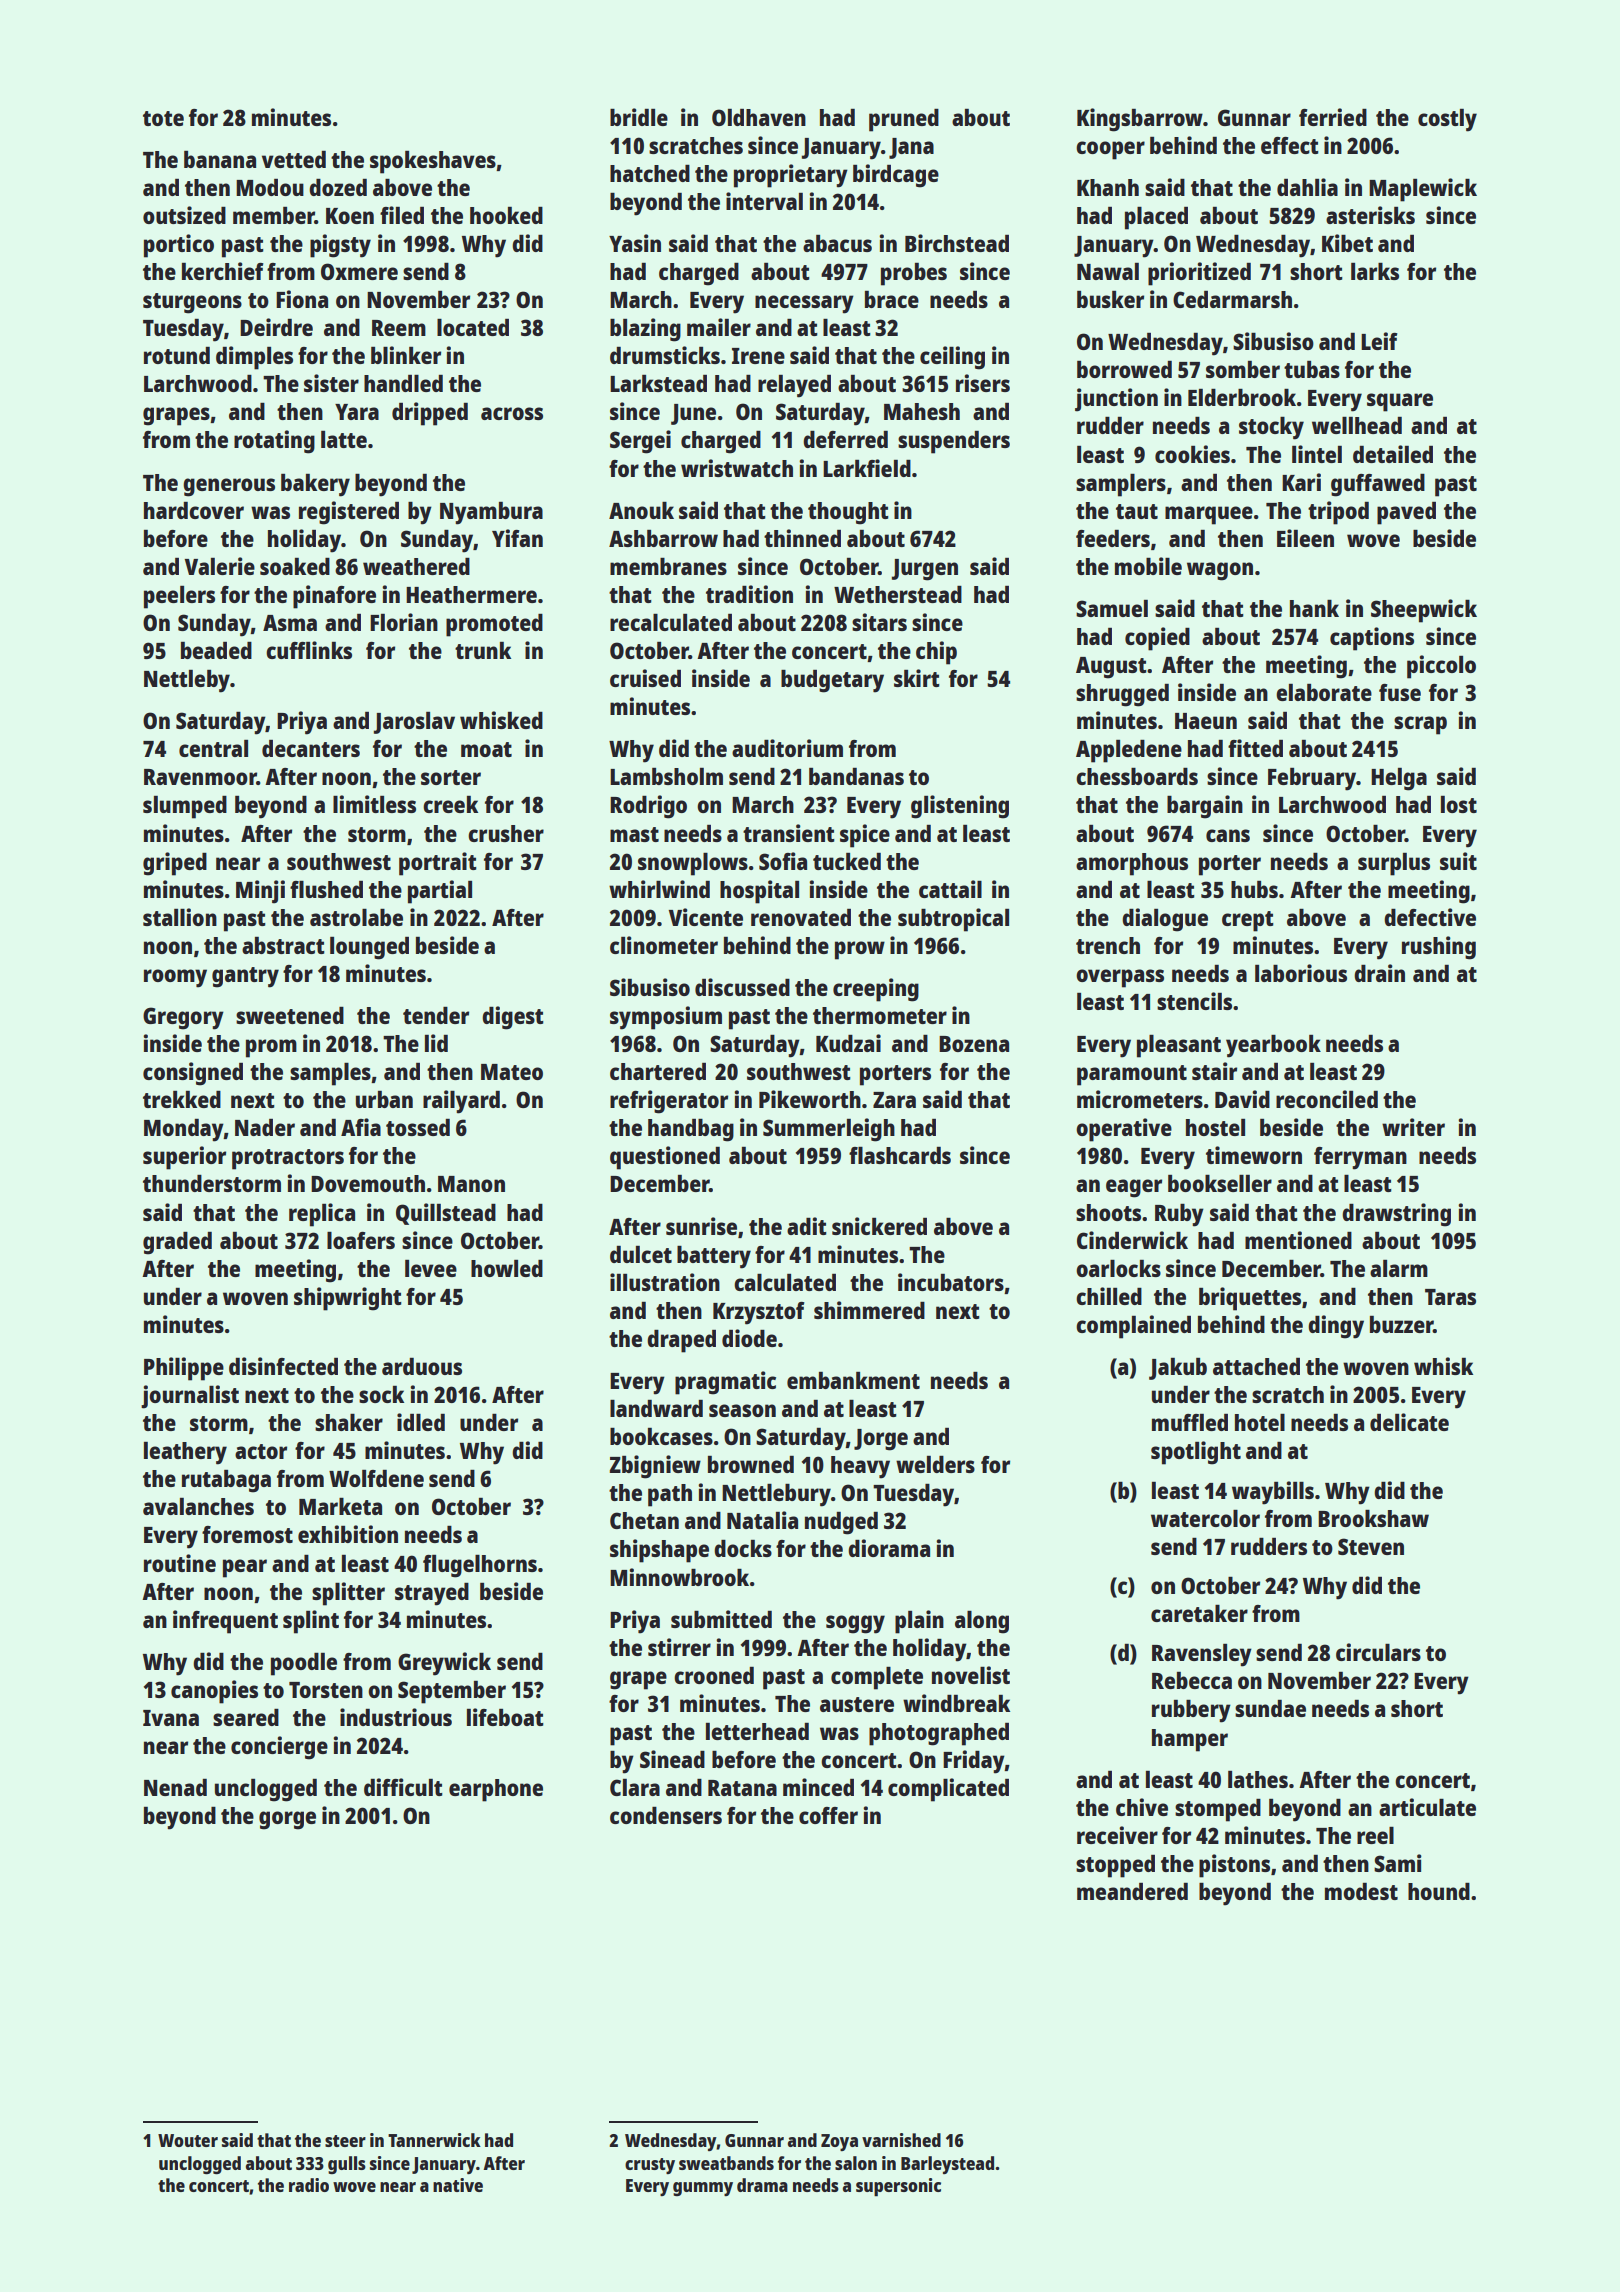 The height and width of the screenshot is (2292, 1620). I want to click on Samuel, so click(1112, 608).
